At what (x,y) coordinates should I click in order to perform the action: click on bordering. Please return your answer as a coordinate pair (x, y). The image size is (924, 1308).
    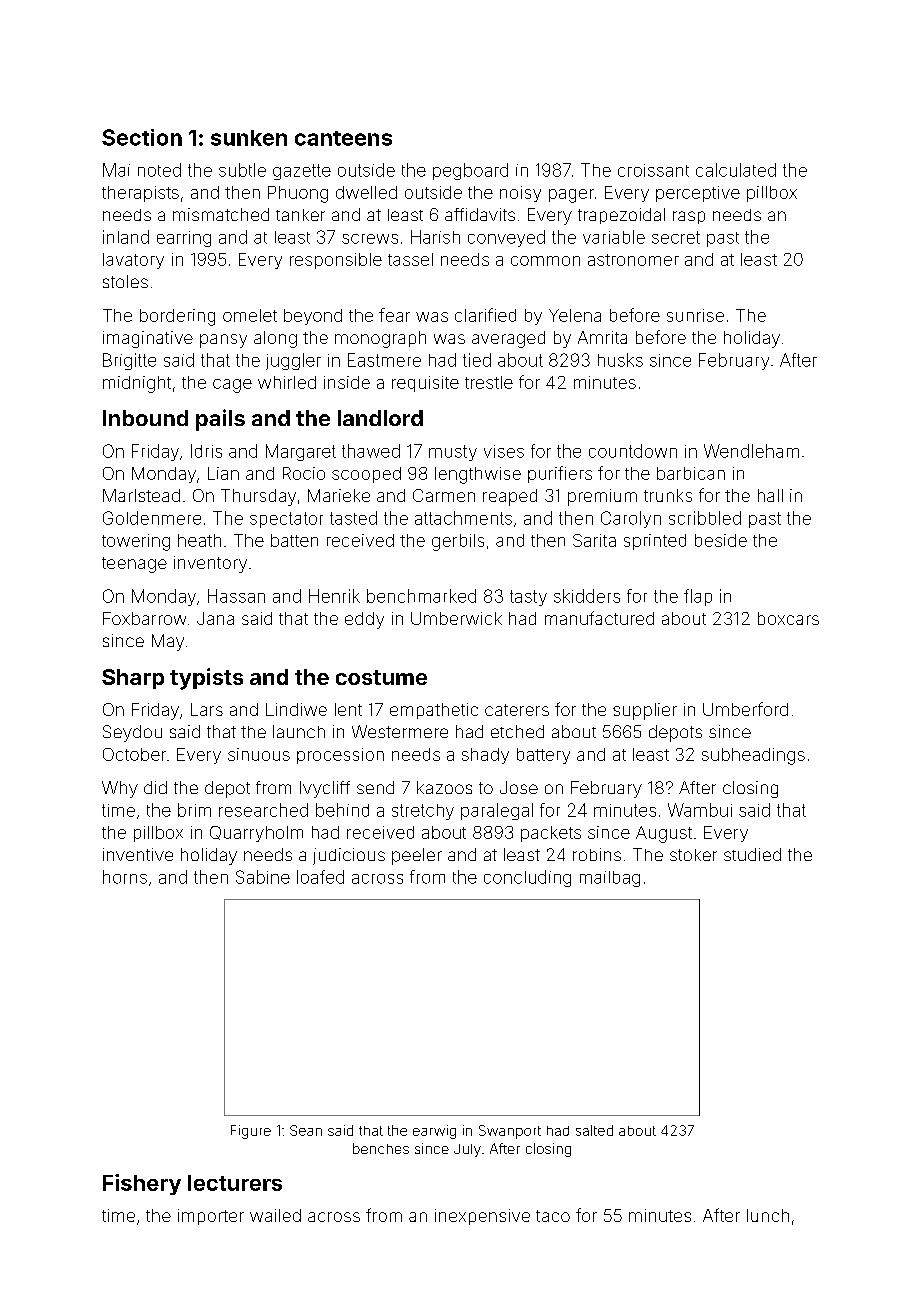
    Looking at the image, I should click on (177, 317).
